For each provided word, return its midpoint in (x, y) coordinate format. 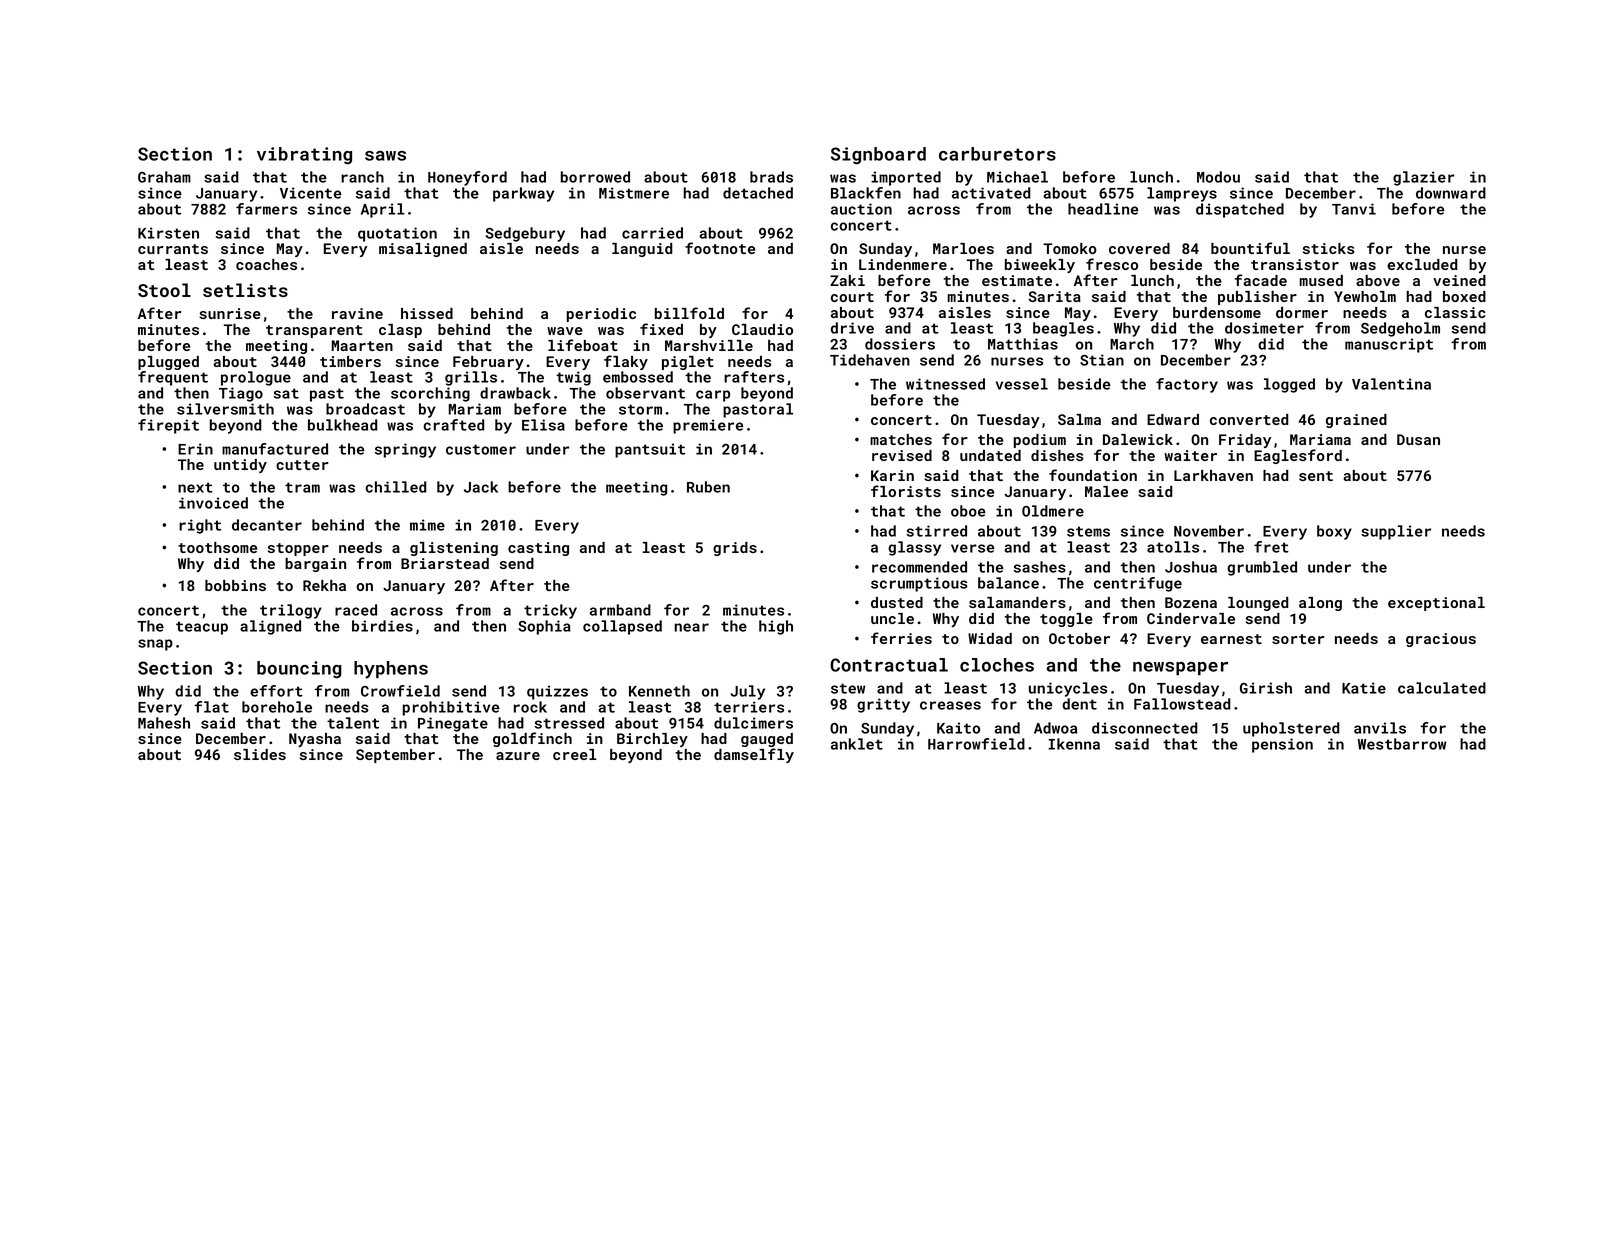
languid (642, 250)
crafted (454, 425)
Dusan (1418, 439)
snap (155, 645)
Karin (892, 475)
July (747, 692)
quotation (397, 234)
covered (1139, 248)
